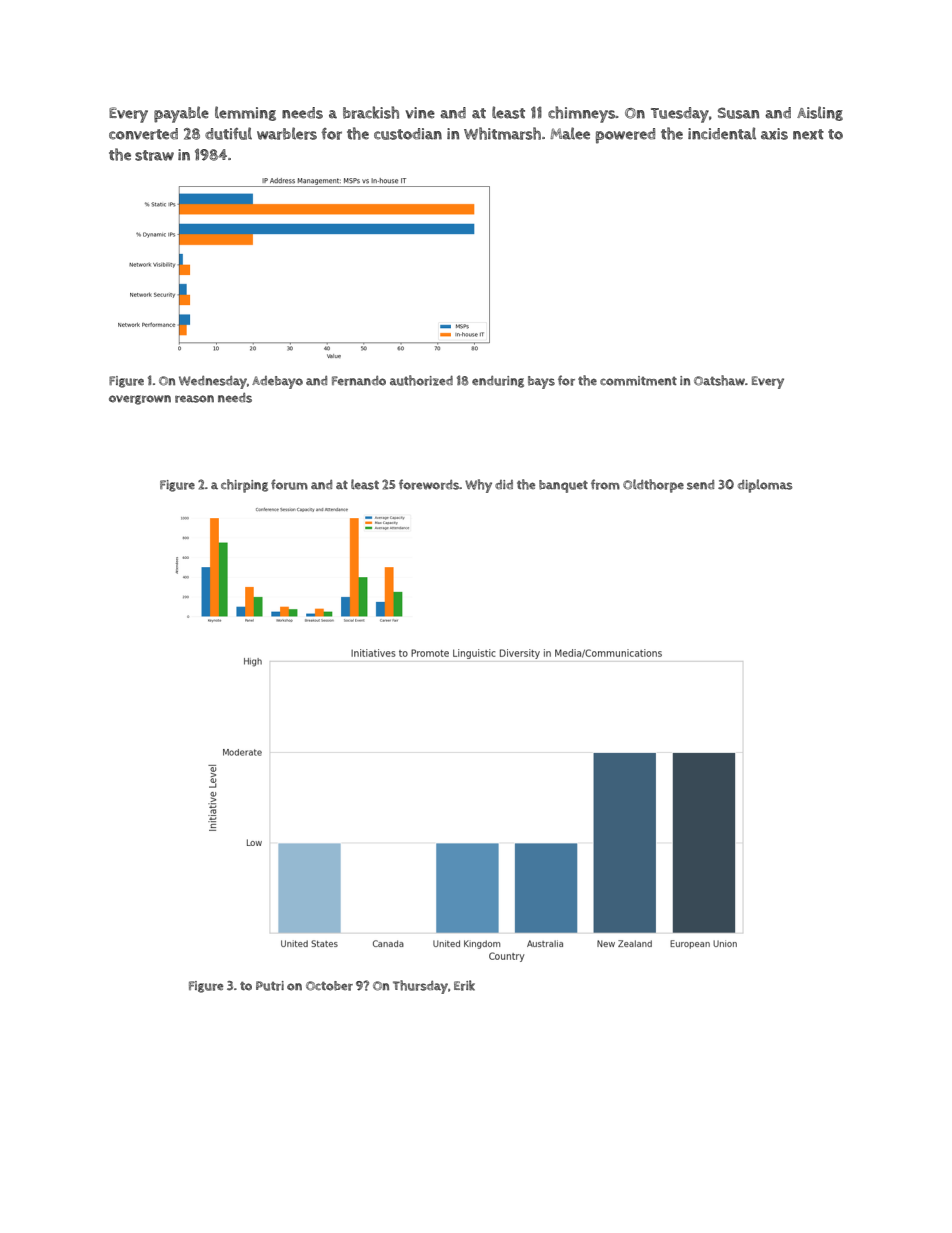  Describe the element at coordinates (765, 486) in the document. I see `diplomas` at that location.
